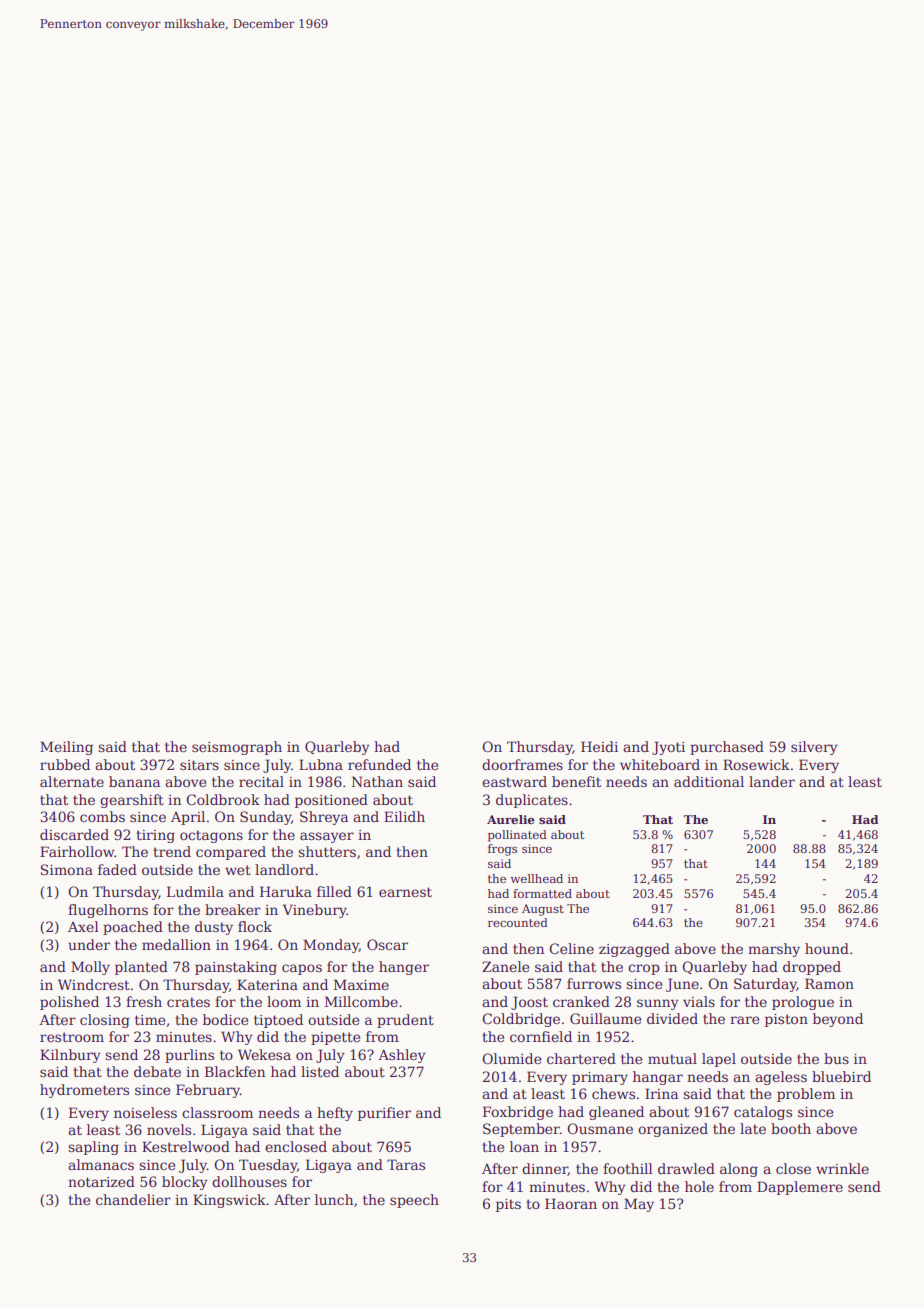  Describe the element at coordinates (133, 1199) in the document. I see `chandelier` at that location.
